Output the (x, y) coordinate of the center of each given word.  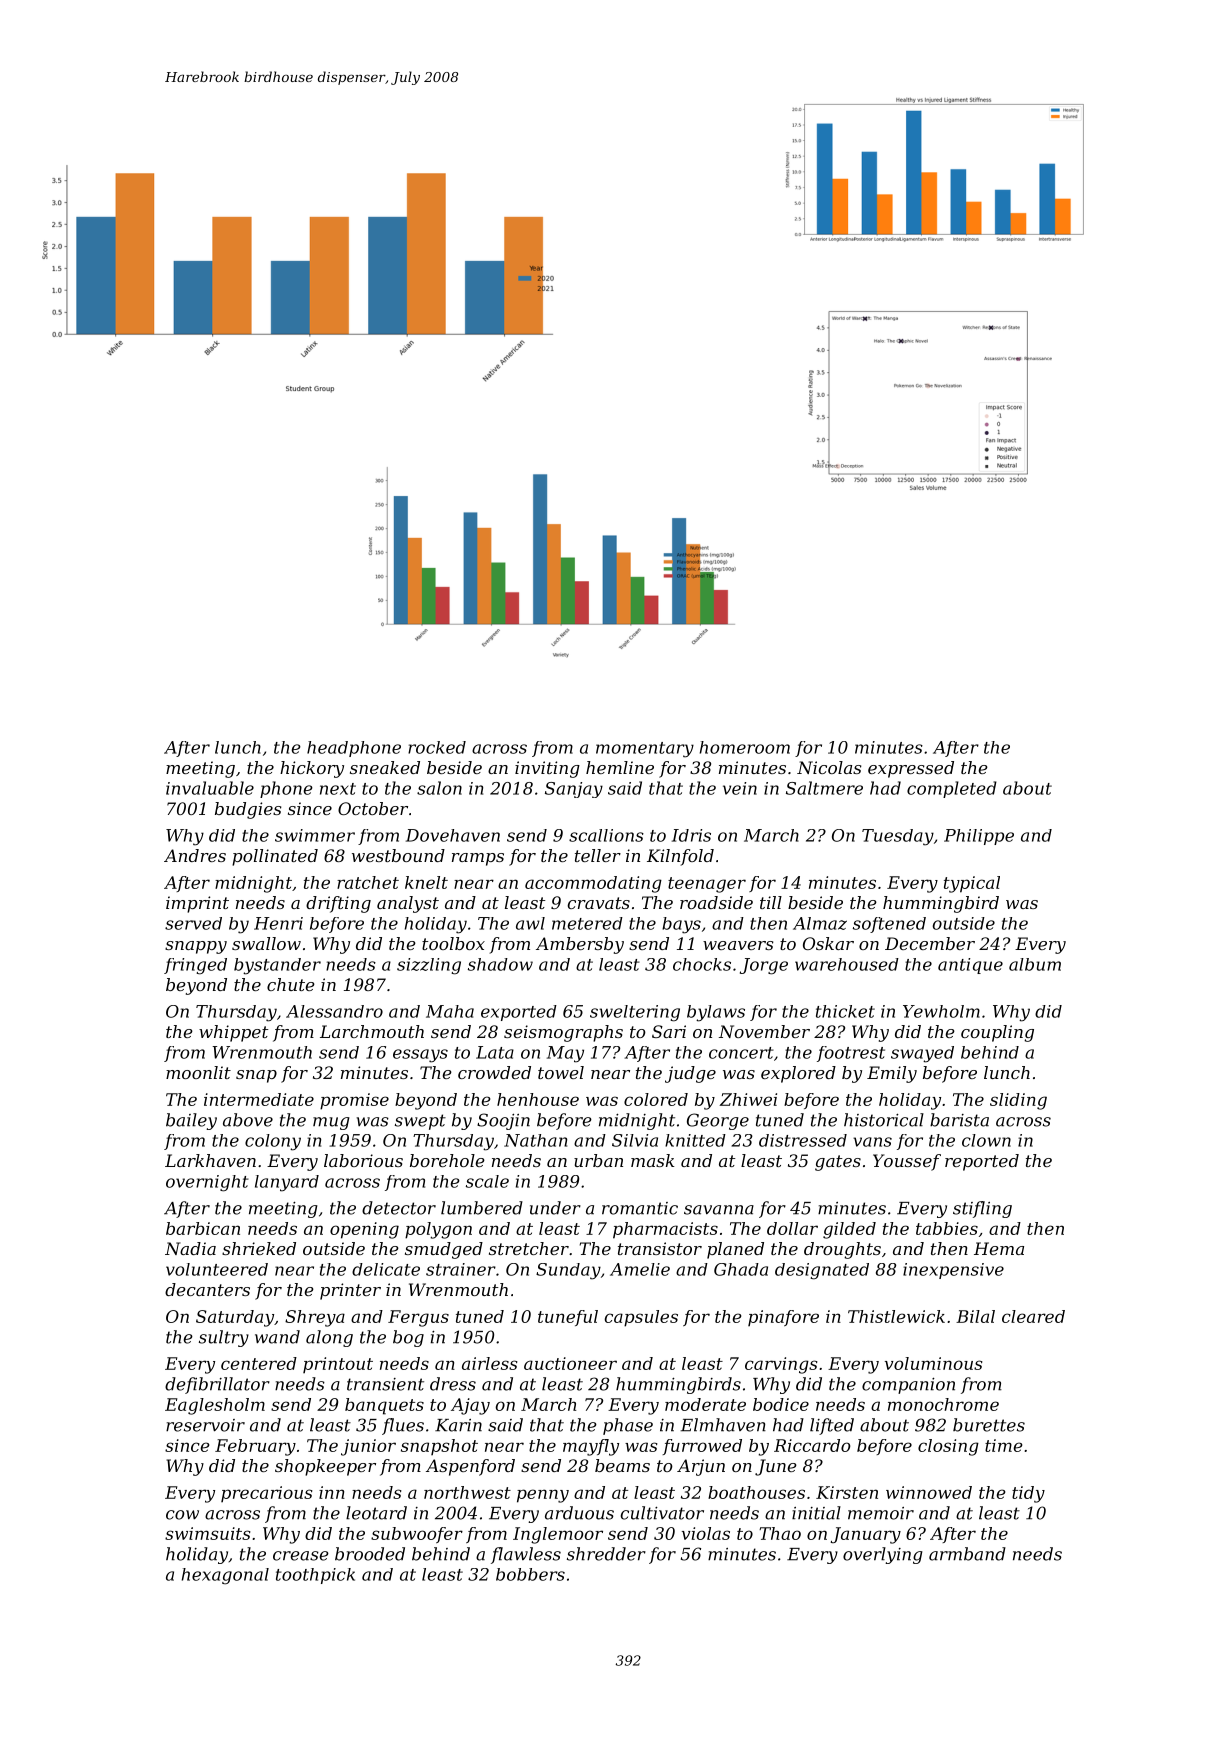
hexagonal (225, 1576)
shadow (500, 964)
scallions (606, 835)
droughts (842, 1250)
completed (952, 789)
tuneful (568, 1318)
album (1035, 964)
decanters (207, 1289)
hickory (312, 769)
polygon (438, 1230)
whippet (234, 1033)
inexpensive (953, 1271)
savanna (719, 1210)
